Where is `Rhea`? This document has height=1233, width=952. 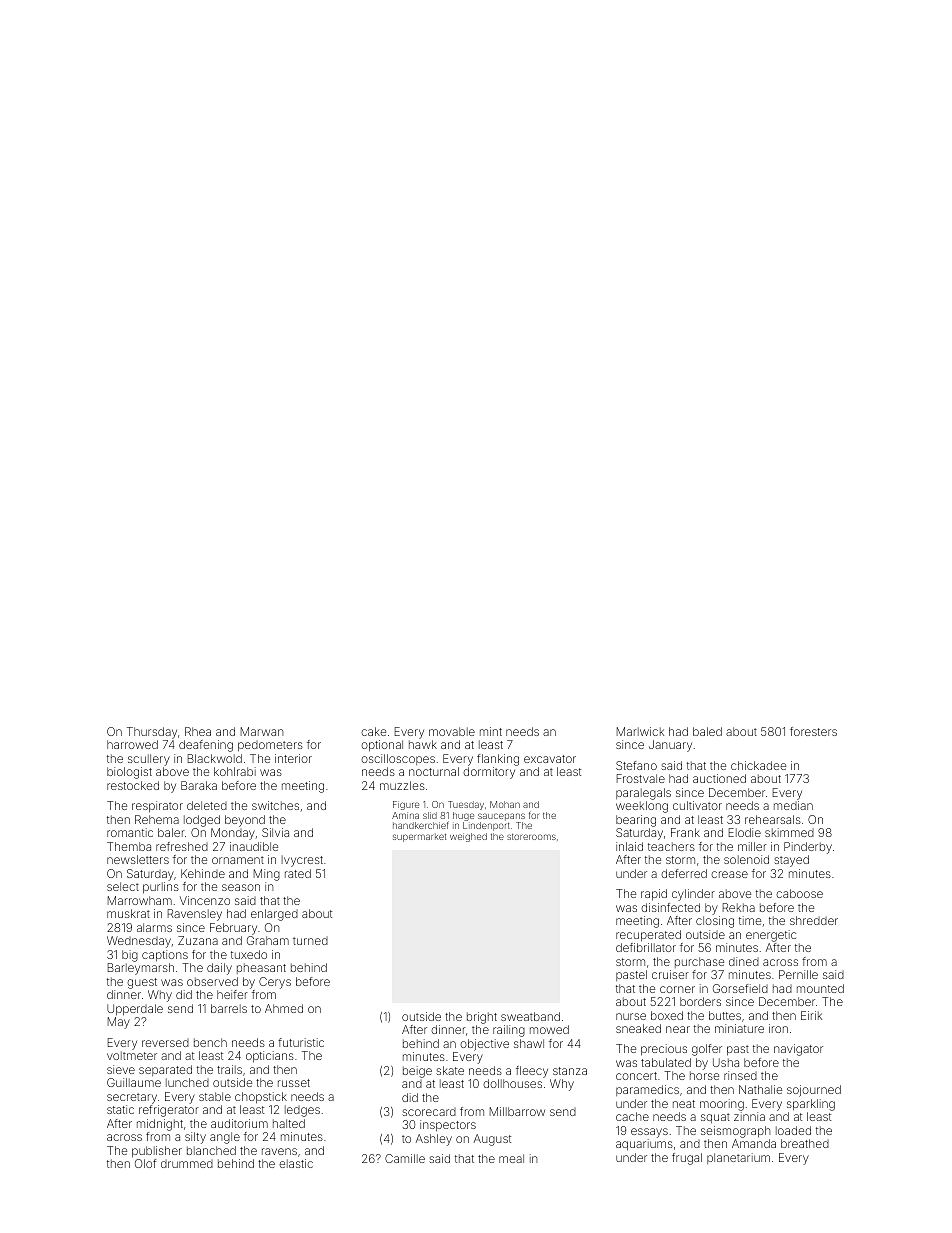 Rhea is located at coordinates (198, 731).
